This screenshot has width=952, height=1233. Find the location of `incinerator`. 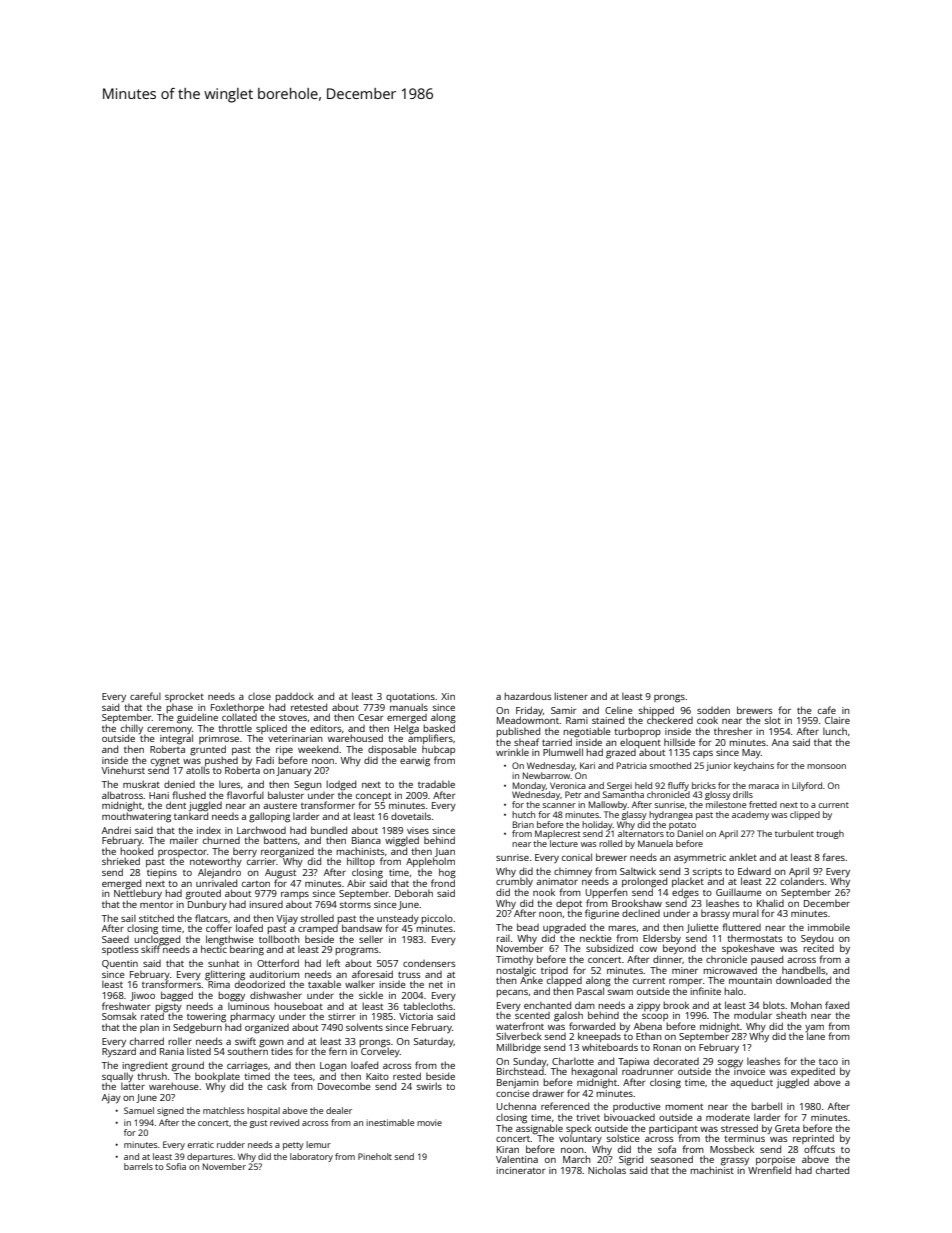

incinerator is located at coordinates (520, 1170).
